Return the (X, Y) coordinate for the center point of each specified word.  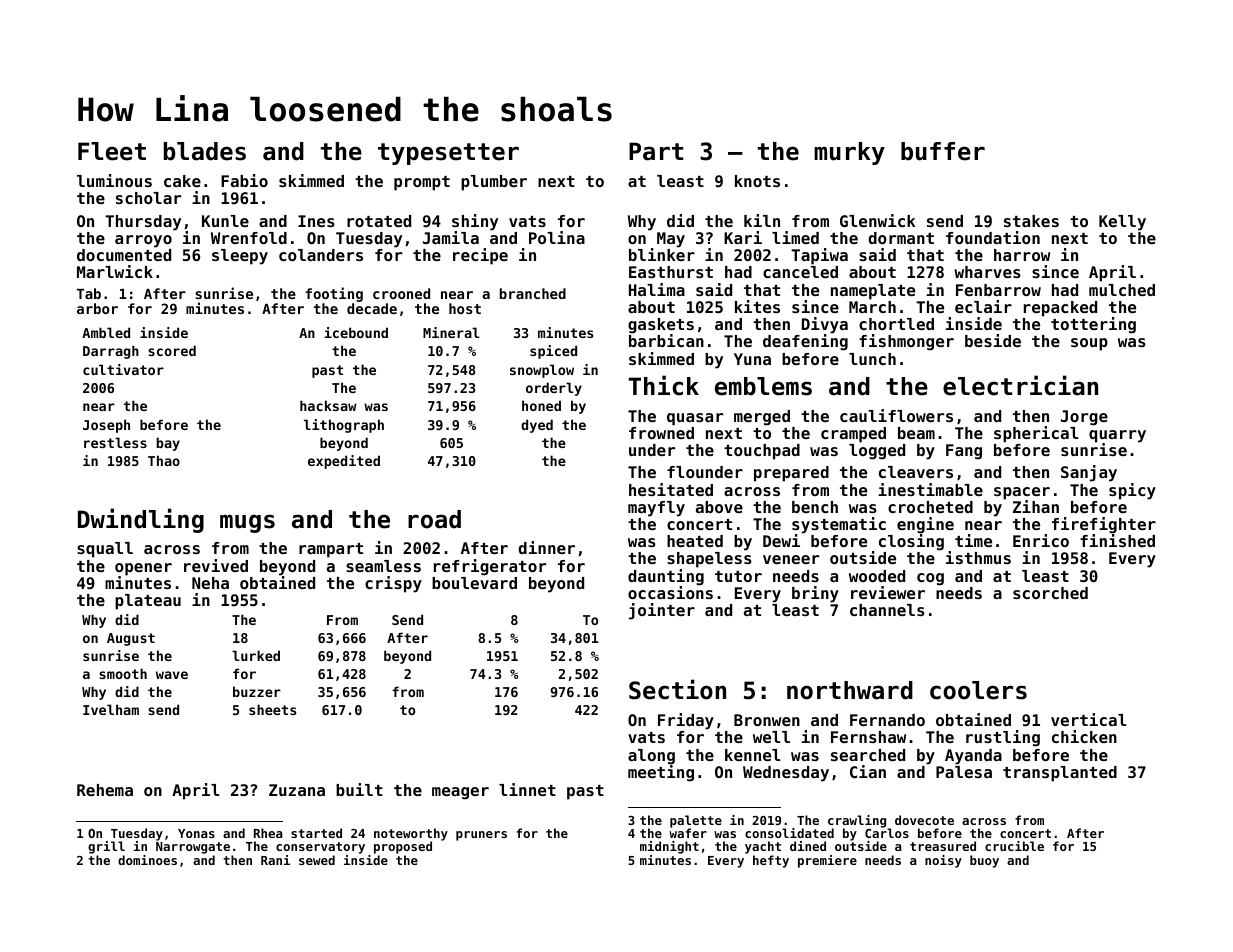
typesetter (448, 154)
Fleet (112, 151)
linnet (527, 789)
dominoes (147, 860)
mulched (1122, 290)
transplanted (1060, 774)
